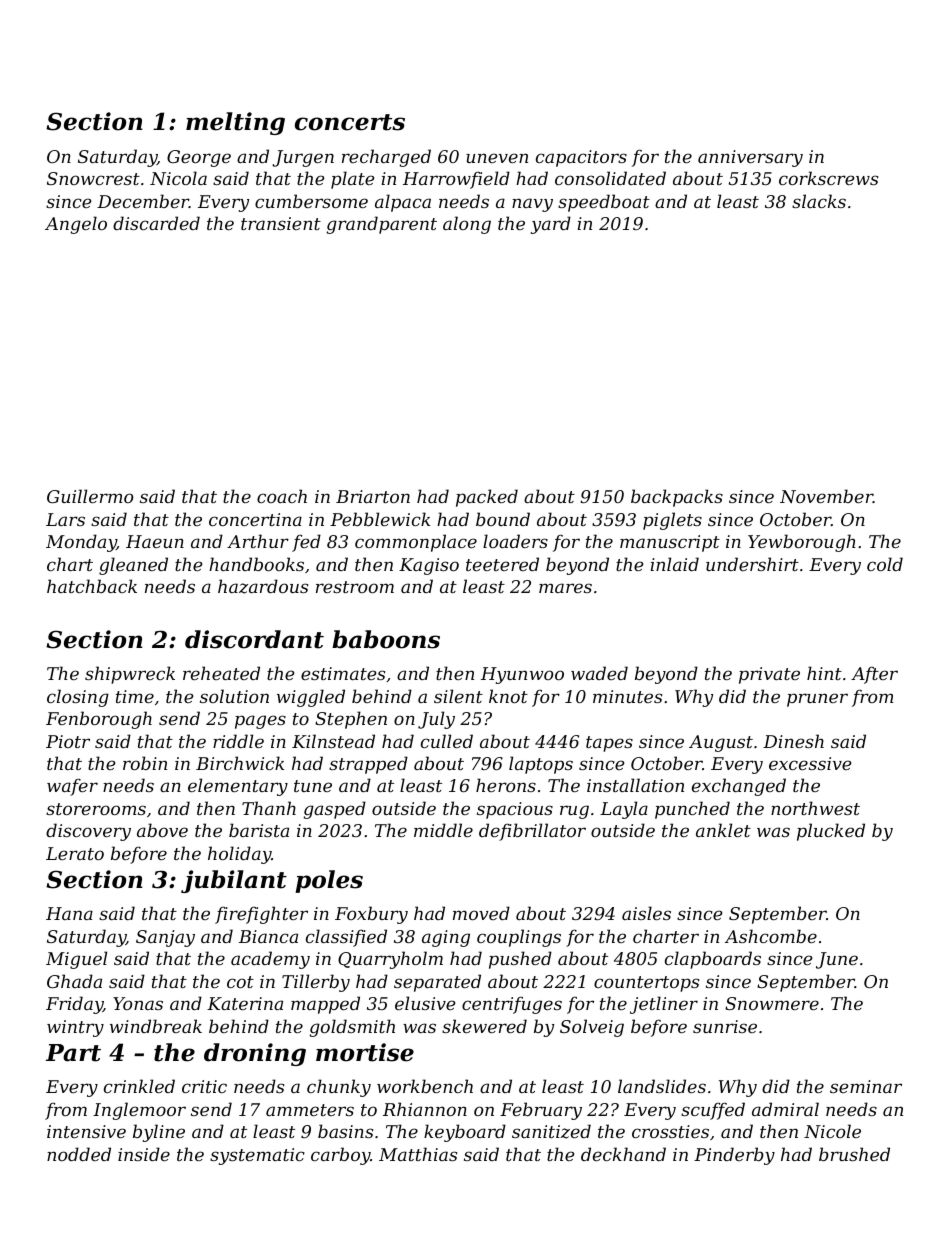 Image resolution: width=952 pixels, height=1233 pixels. What do you see at coordinates (874, 675) in the screenshot?
I see `After` at bounding box center [874, 675].
